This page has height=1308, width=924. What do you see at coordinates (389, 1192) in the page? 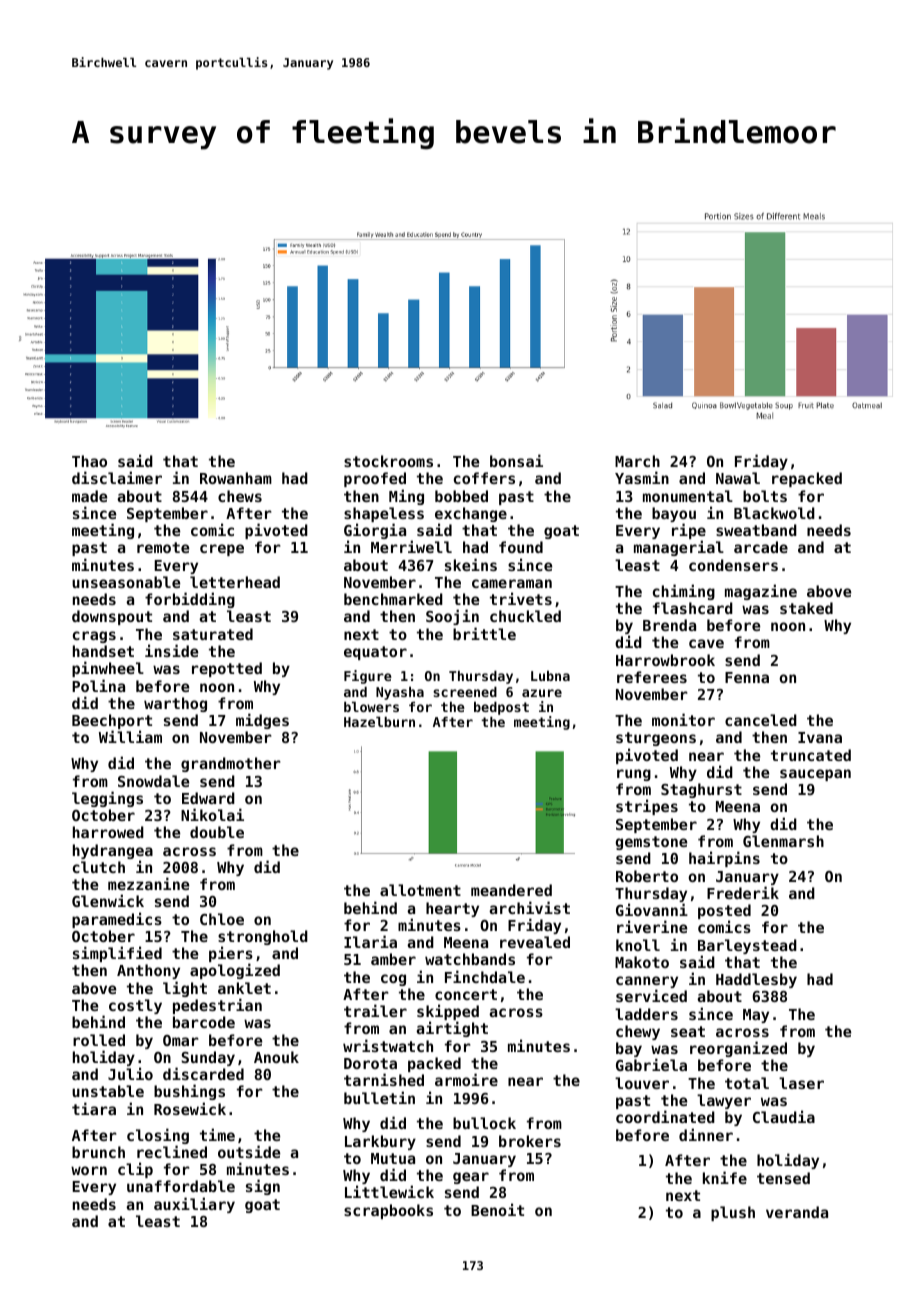
I see `Littlewick` at bounding box center [389, 1192].
